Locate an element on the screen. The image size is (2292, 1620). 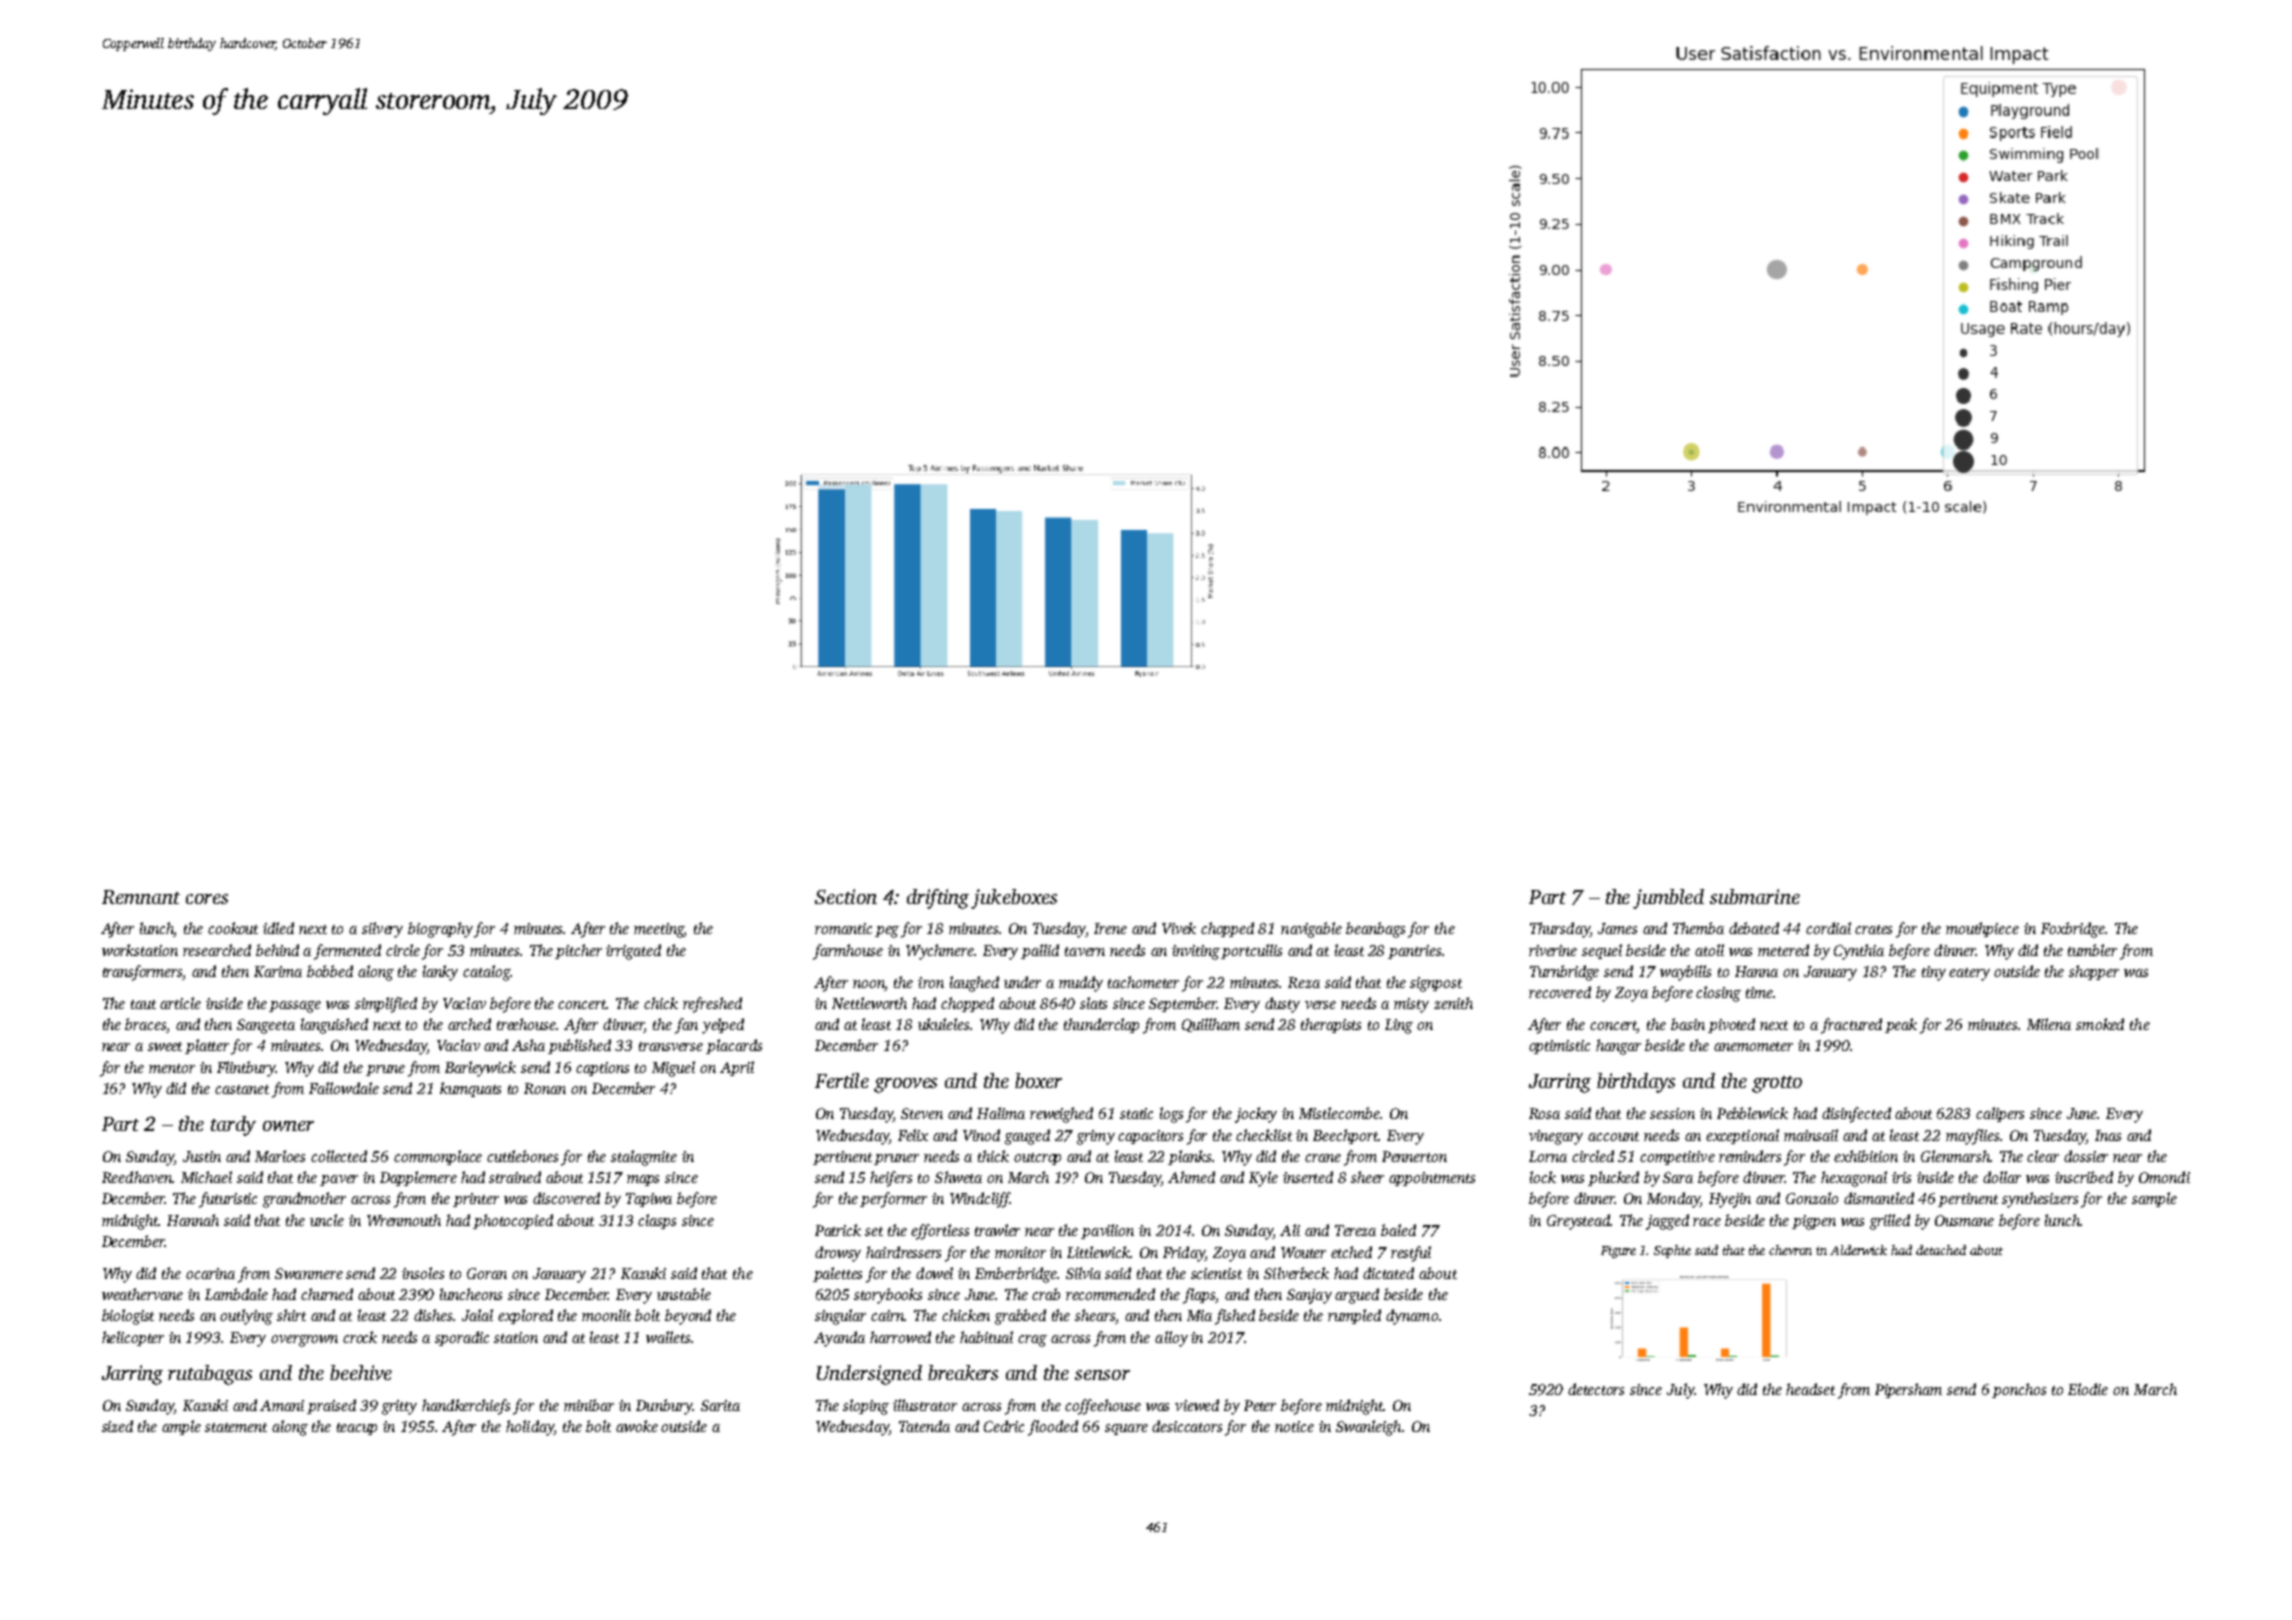
Milena is located at coordinates (2049, 1024).
